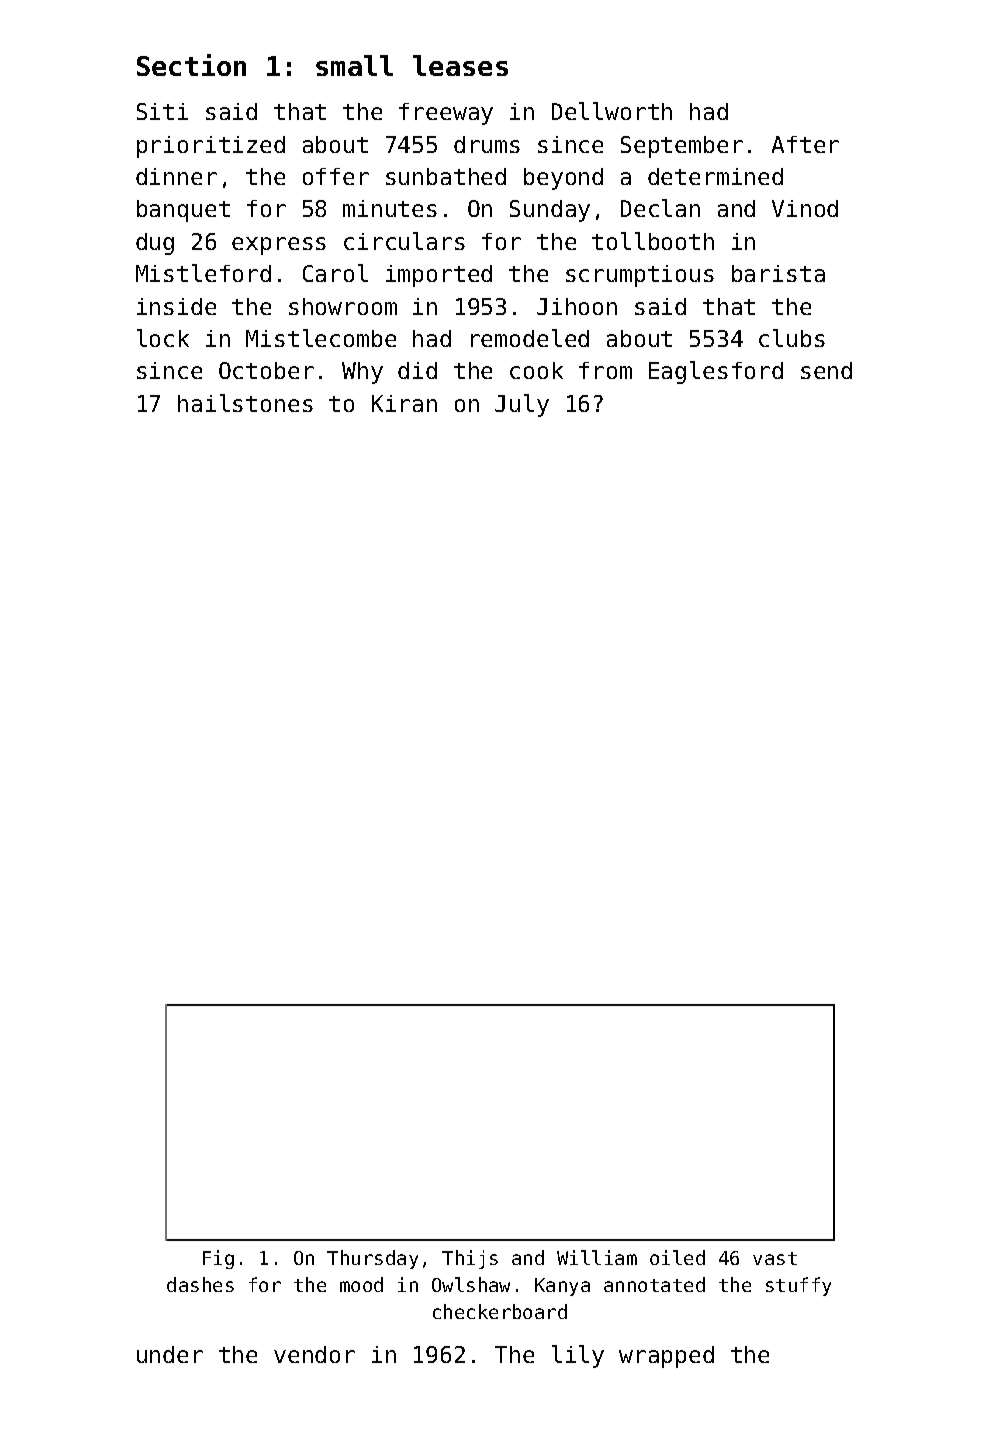 The image size is (1000, 1448). What do you see at coordinates (826, 370) in the screenshot?
I see `send` at bounding box center [826, 370].
